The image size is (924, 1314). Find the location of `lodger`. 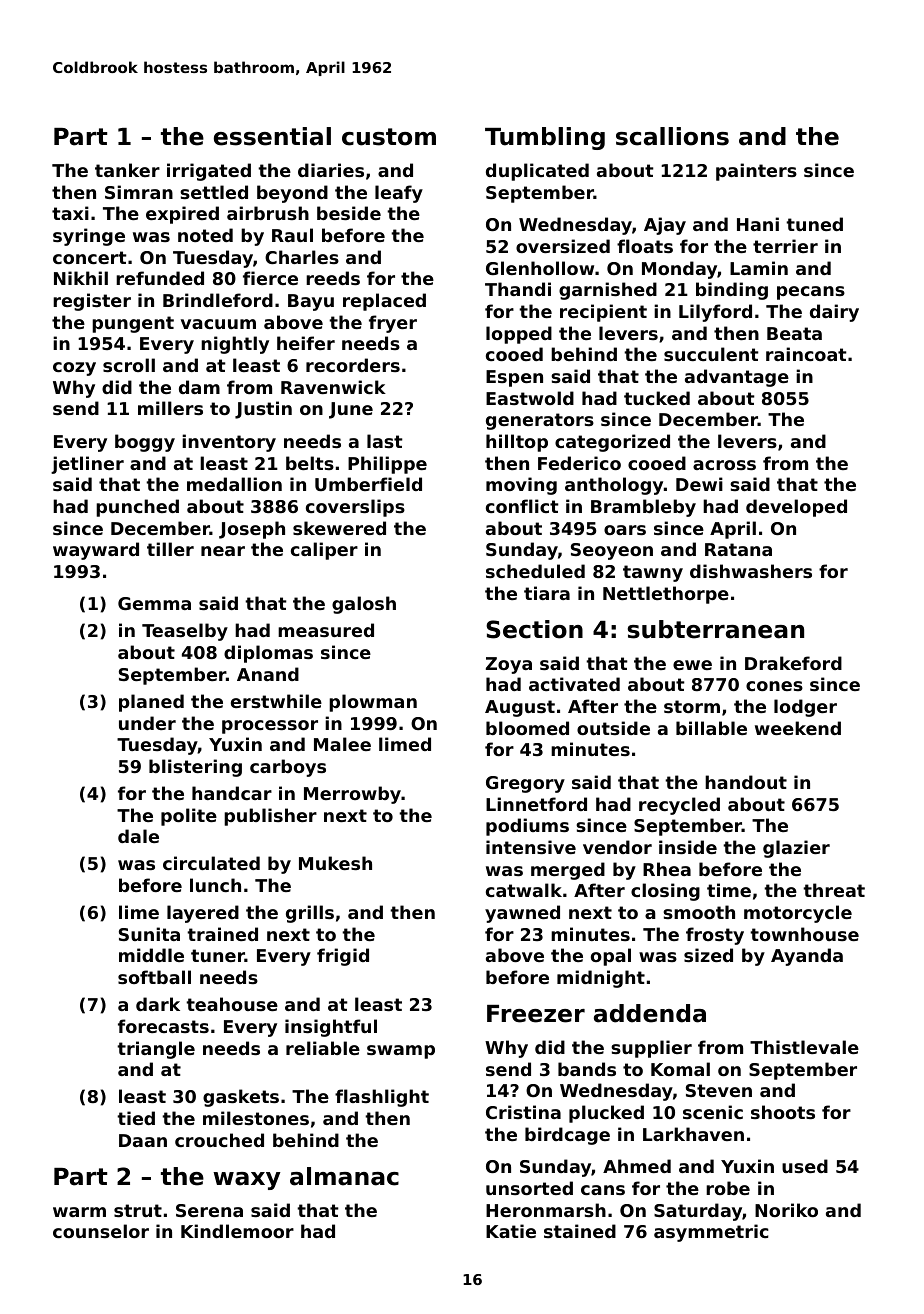

lodger is located at coordinates (805, 708).
